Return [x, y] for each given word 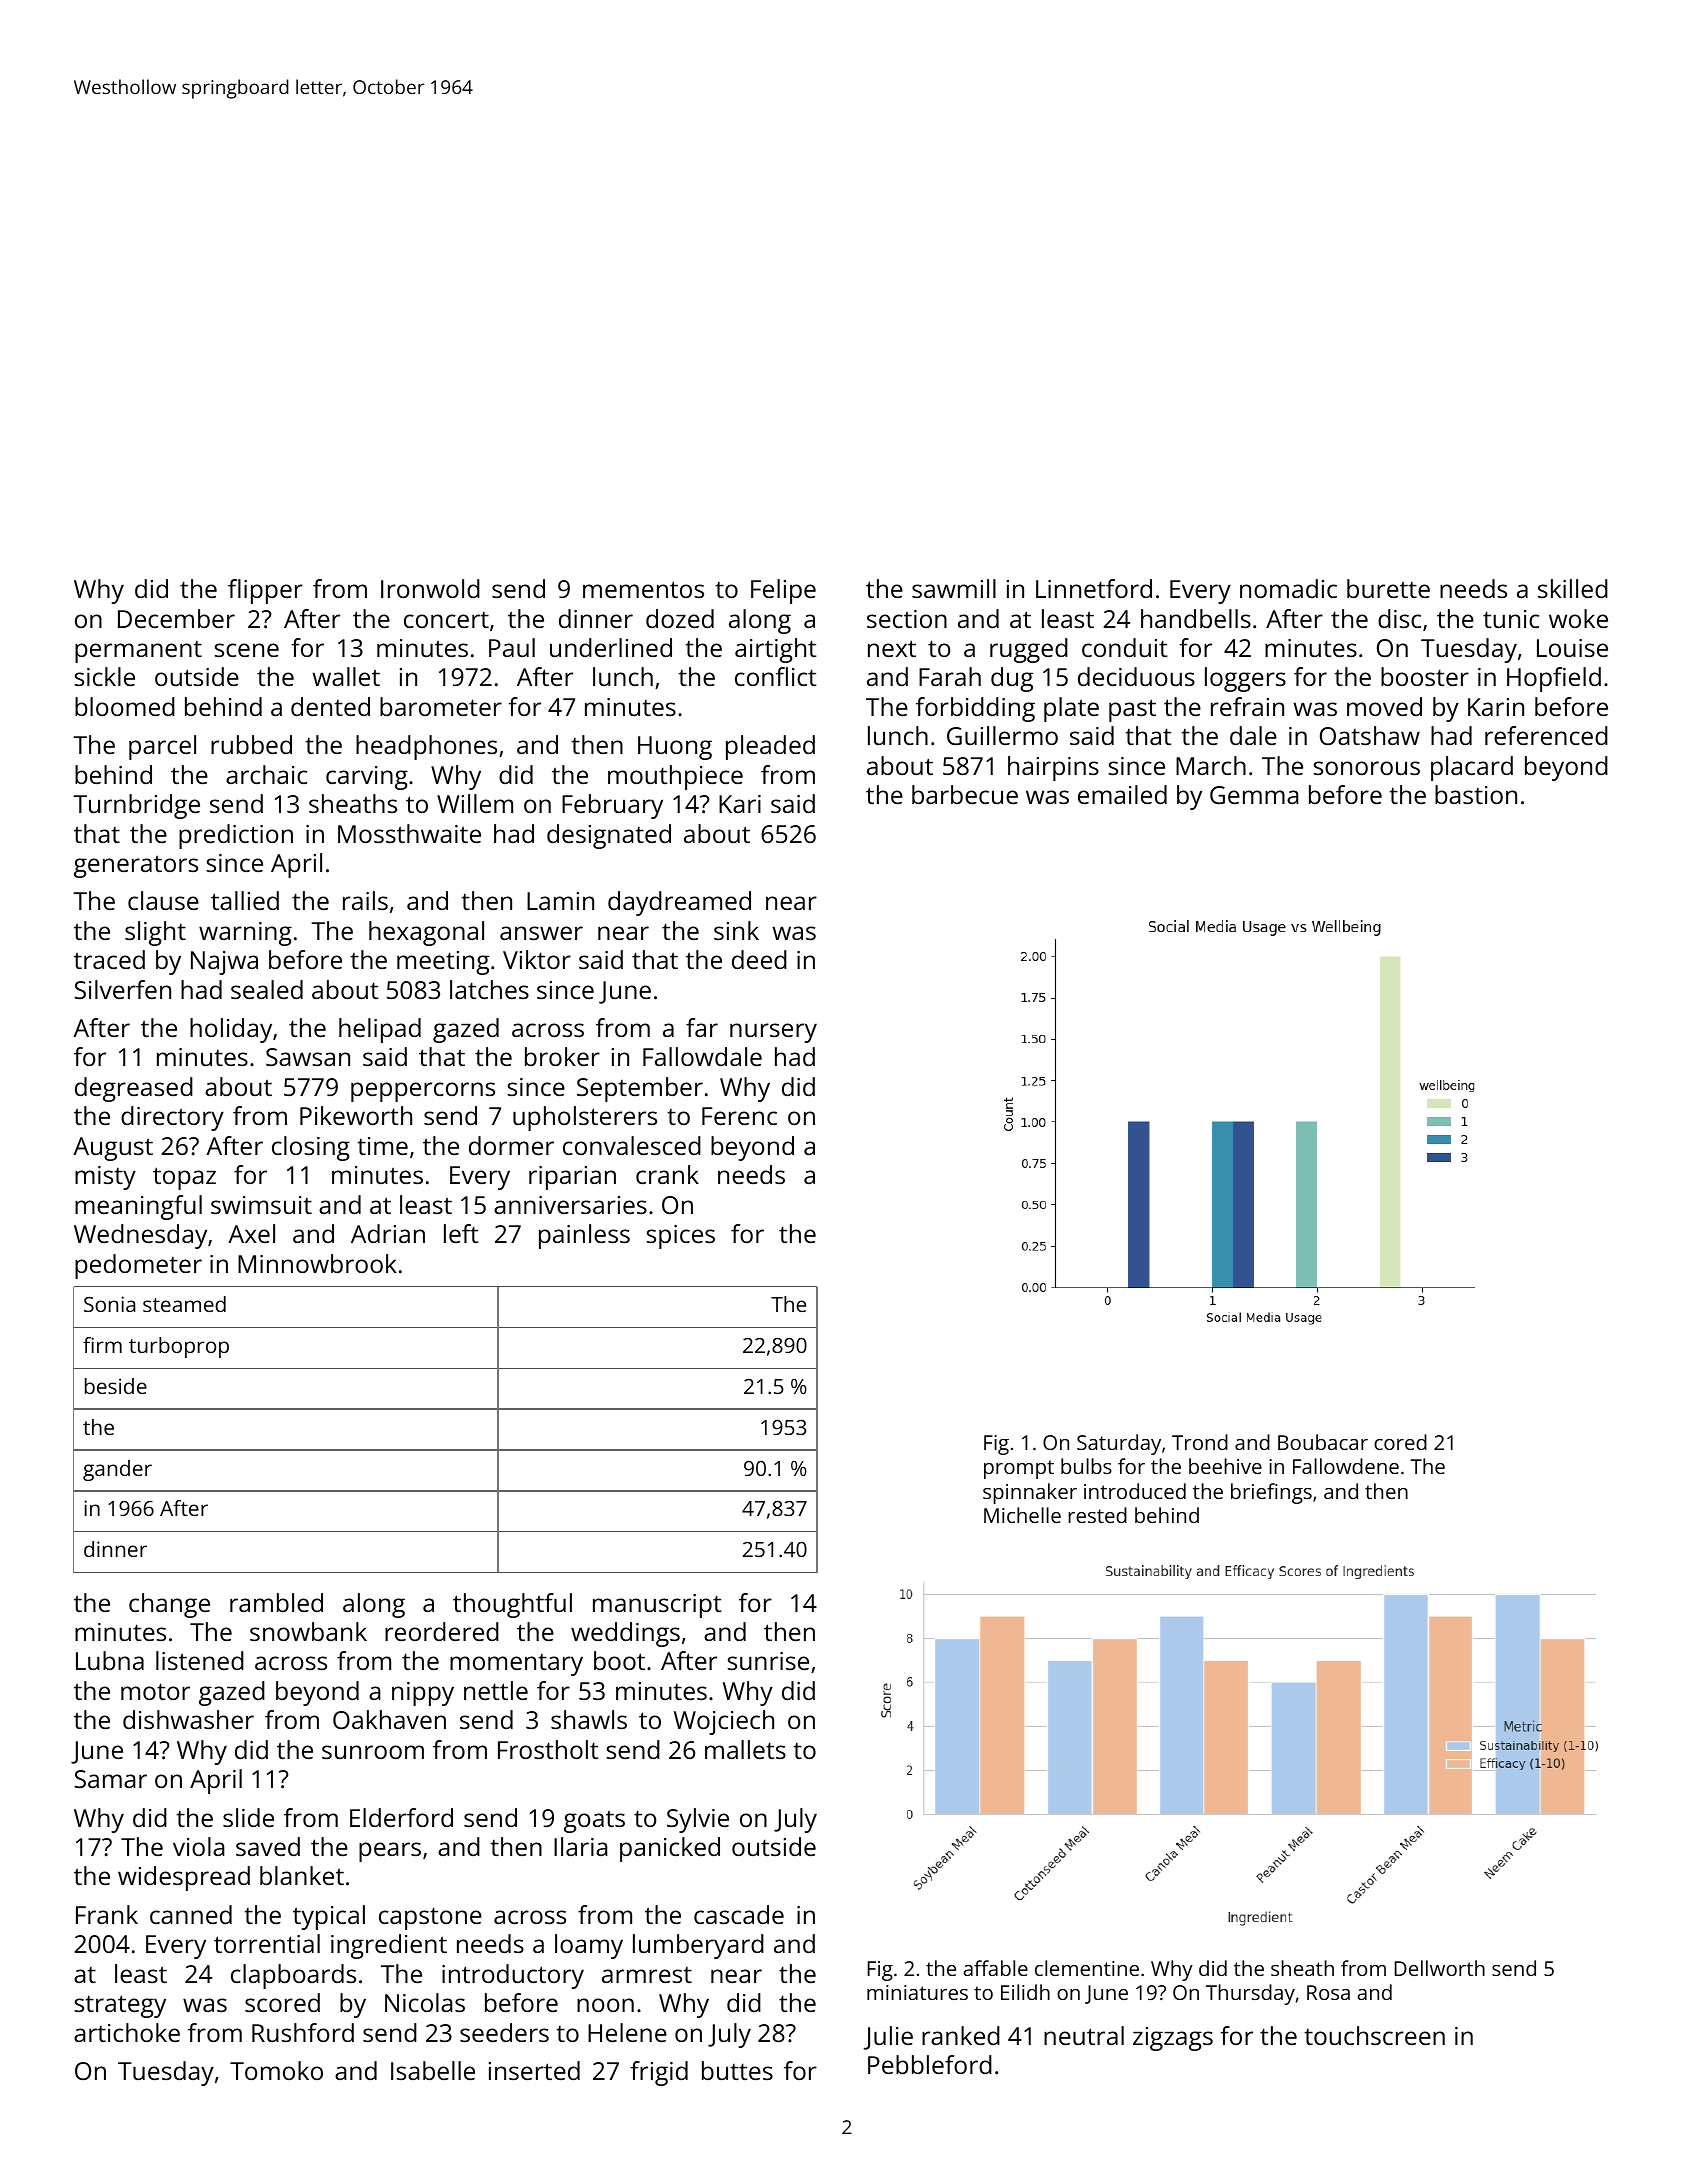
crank [667, 1174]
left [461, 1233]
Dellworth [1439, 1968]
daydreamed [679, 903]
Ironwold [430, 588]
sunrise [768, 1661]
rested [1097, 1515]
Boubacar [1323, 1442]
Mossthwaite [409, 833]
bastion [1476, 794]
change [169, 1605]
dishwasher [188, 1719]
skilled [1573, 588]
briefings [1271, 1493]
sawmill [954, 588]
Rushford [303, 2032]
